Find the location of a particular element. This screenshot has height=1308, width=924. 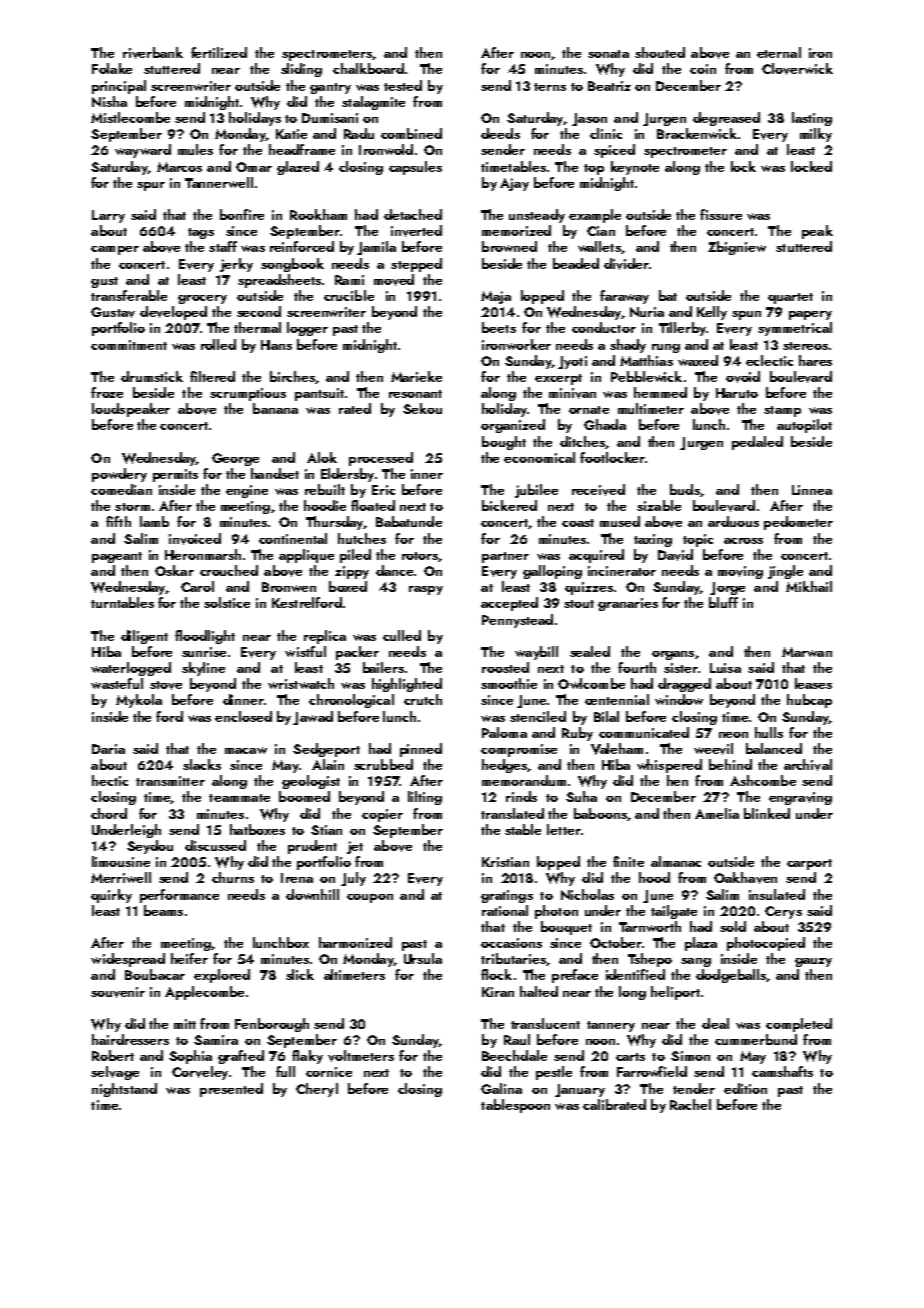

leases is located at coordinates (813, 683).
